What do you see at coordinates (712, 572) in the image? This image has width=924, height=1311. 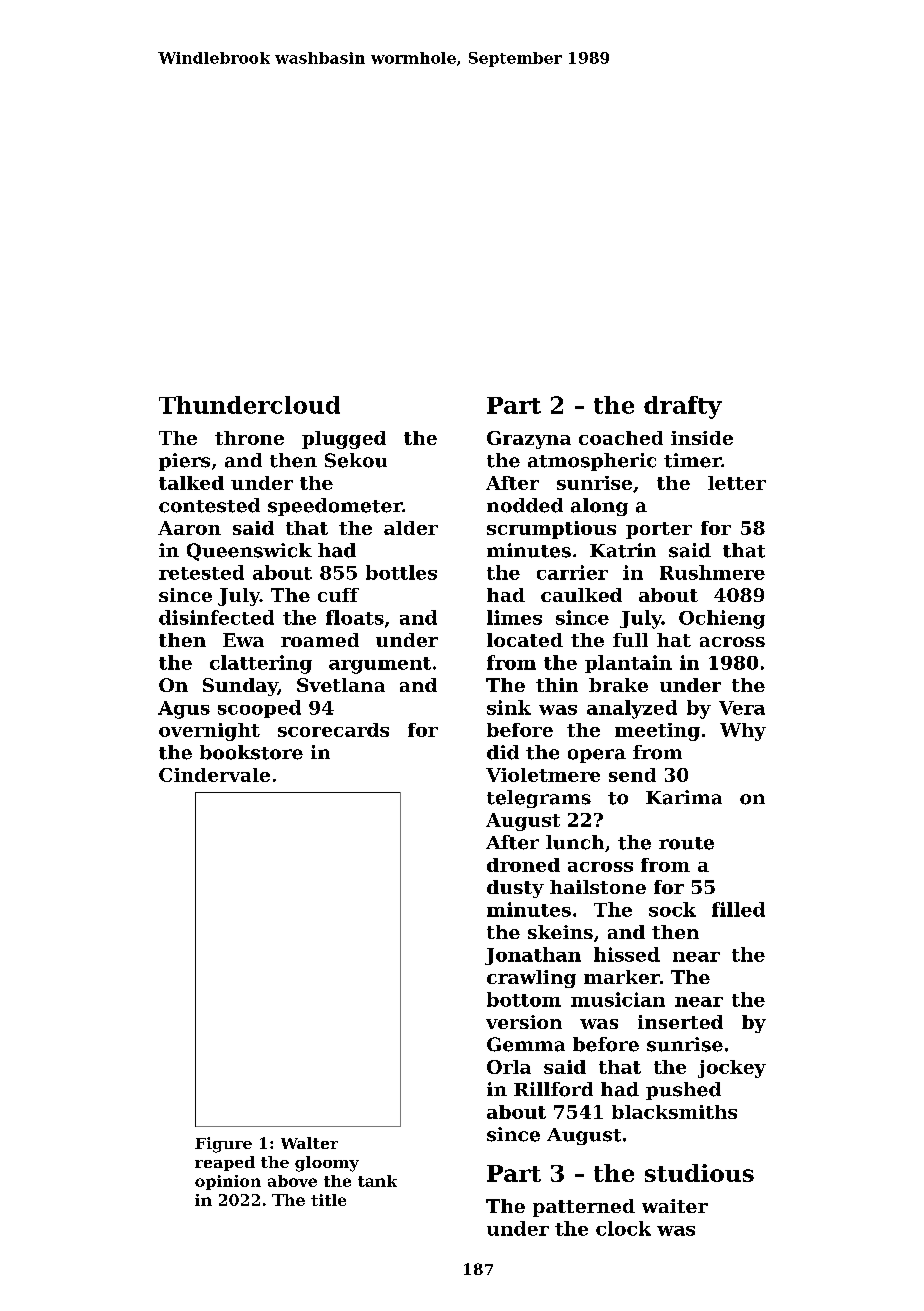 I see `Rushmere` at bounding box center [712, 572].
